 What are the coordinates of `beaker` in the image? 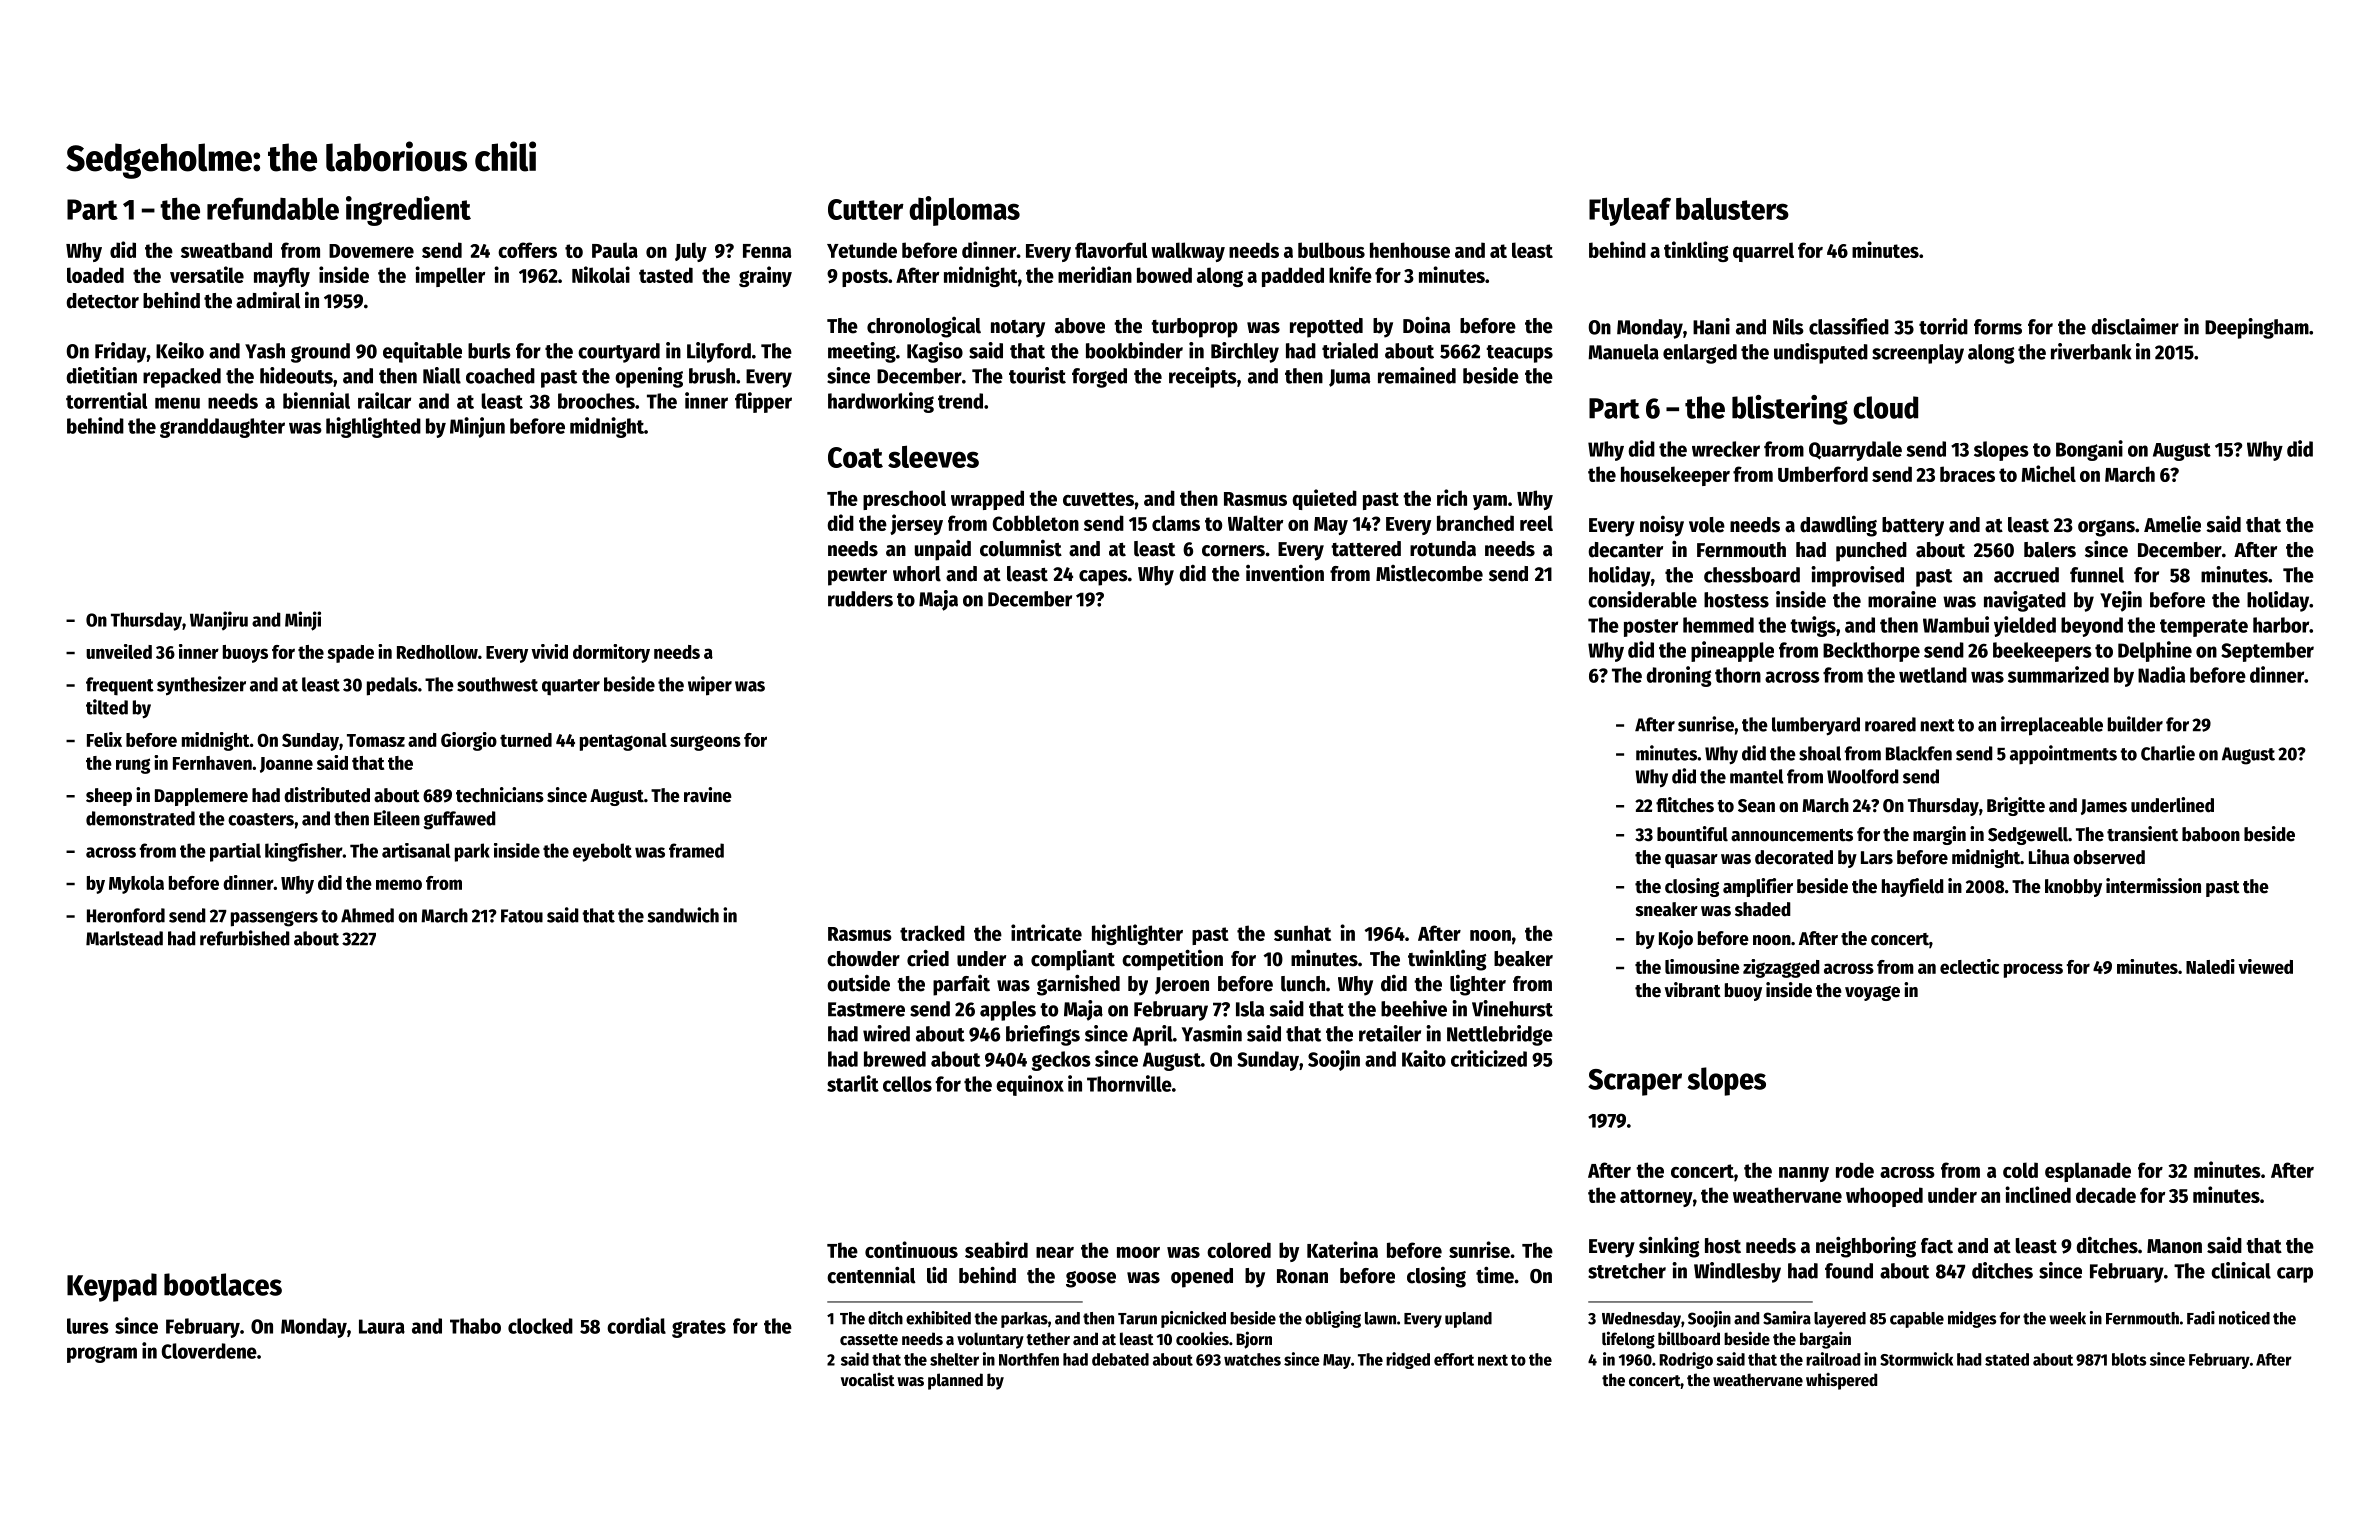 It's located at (1523, 959).
